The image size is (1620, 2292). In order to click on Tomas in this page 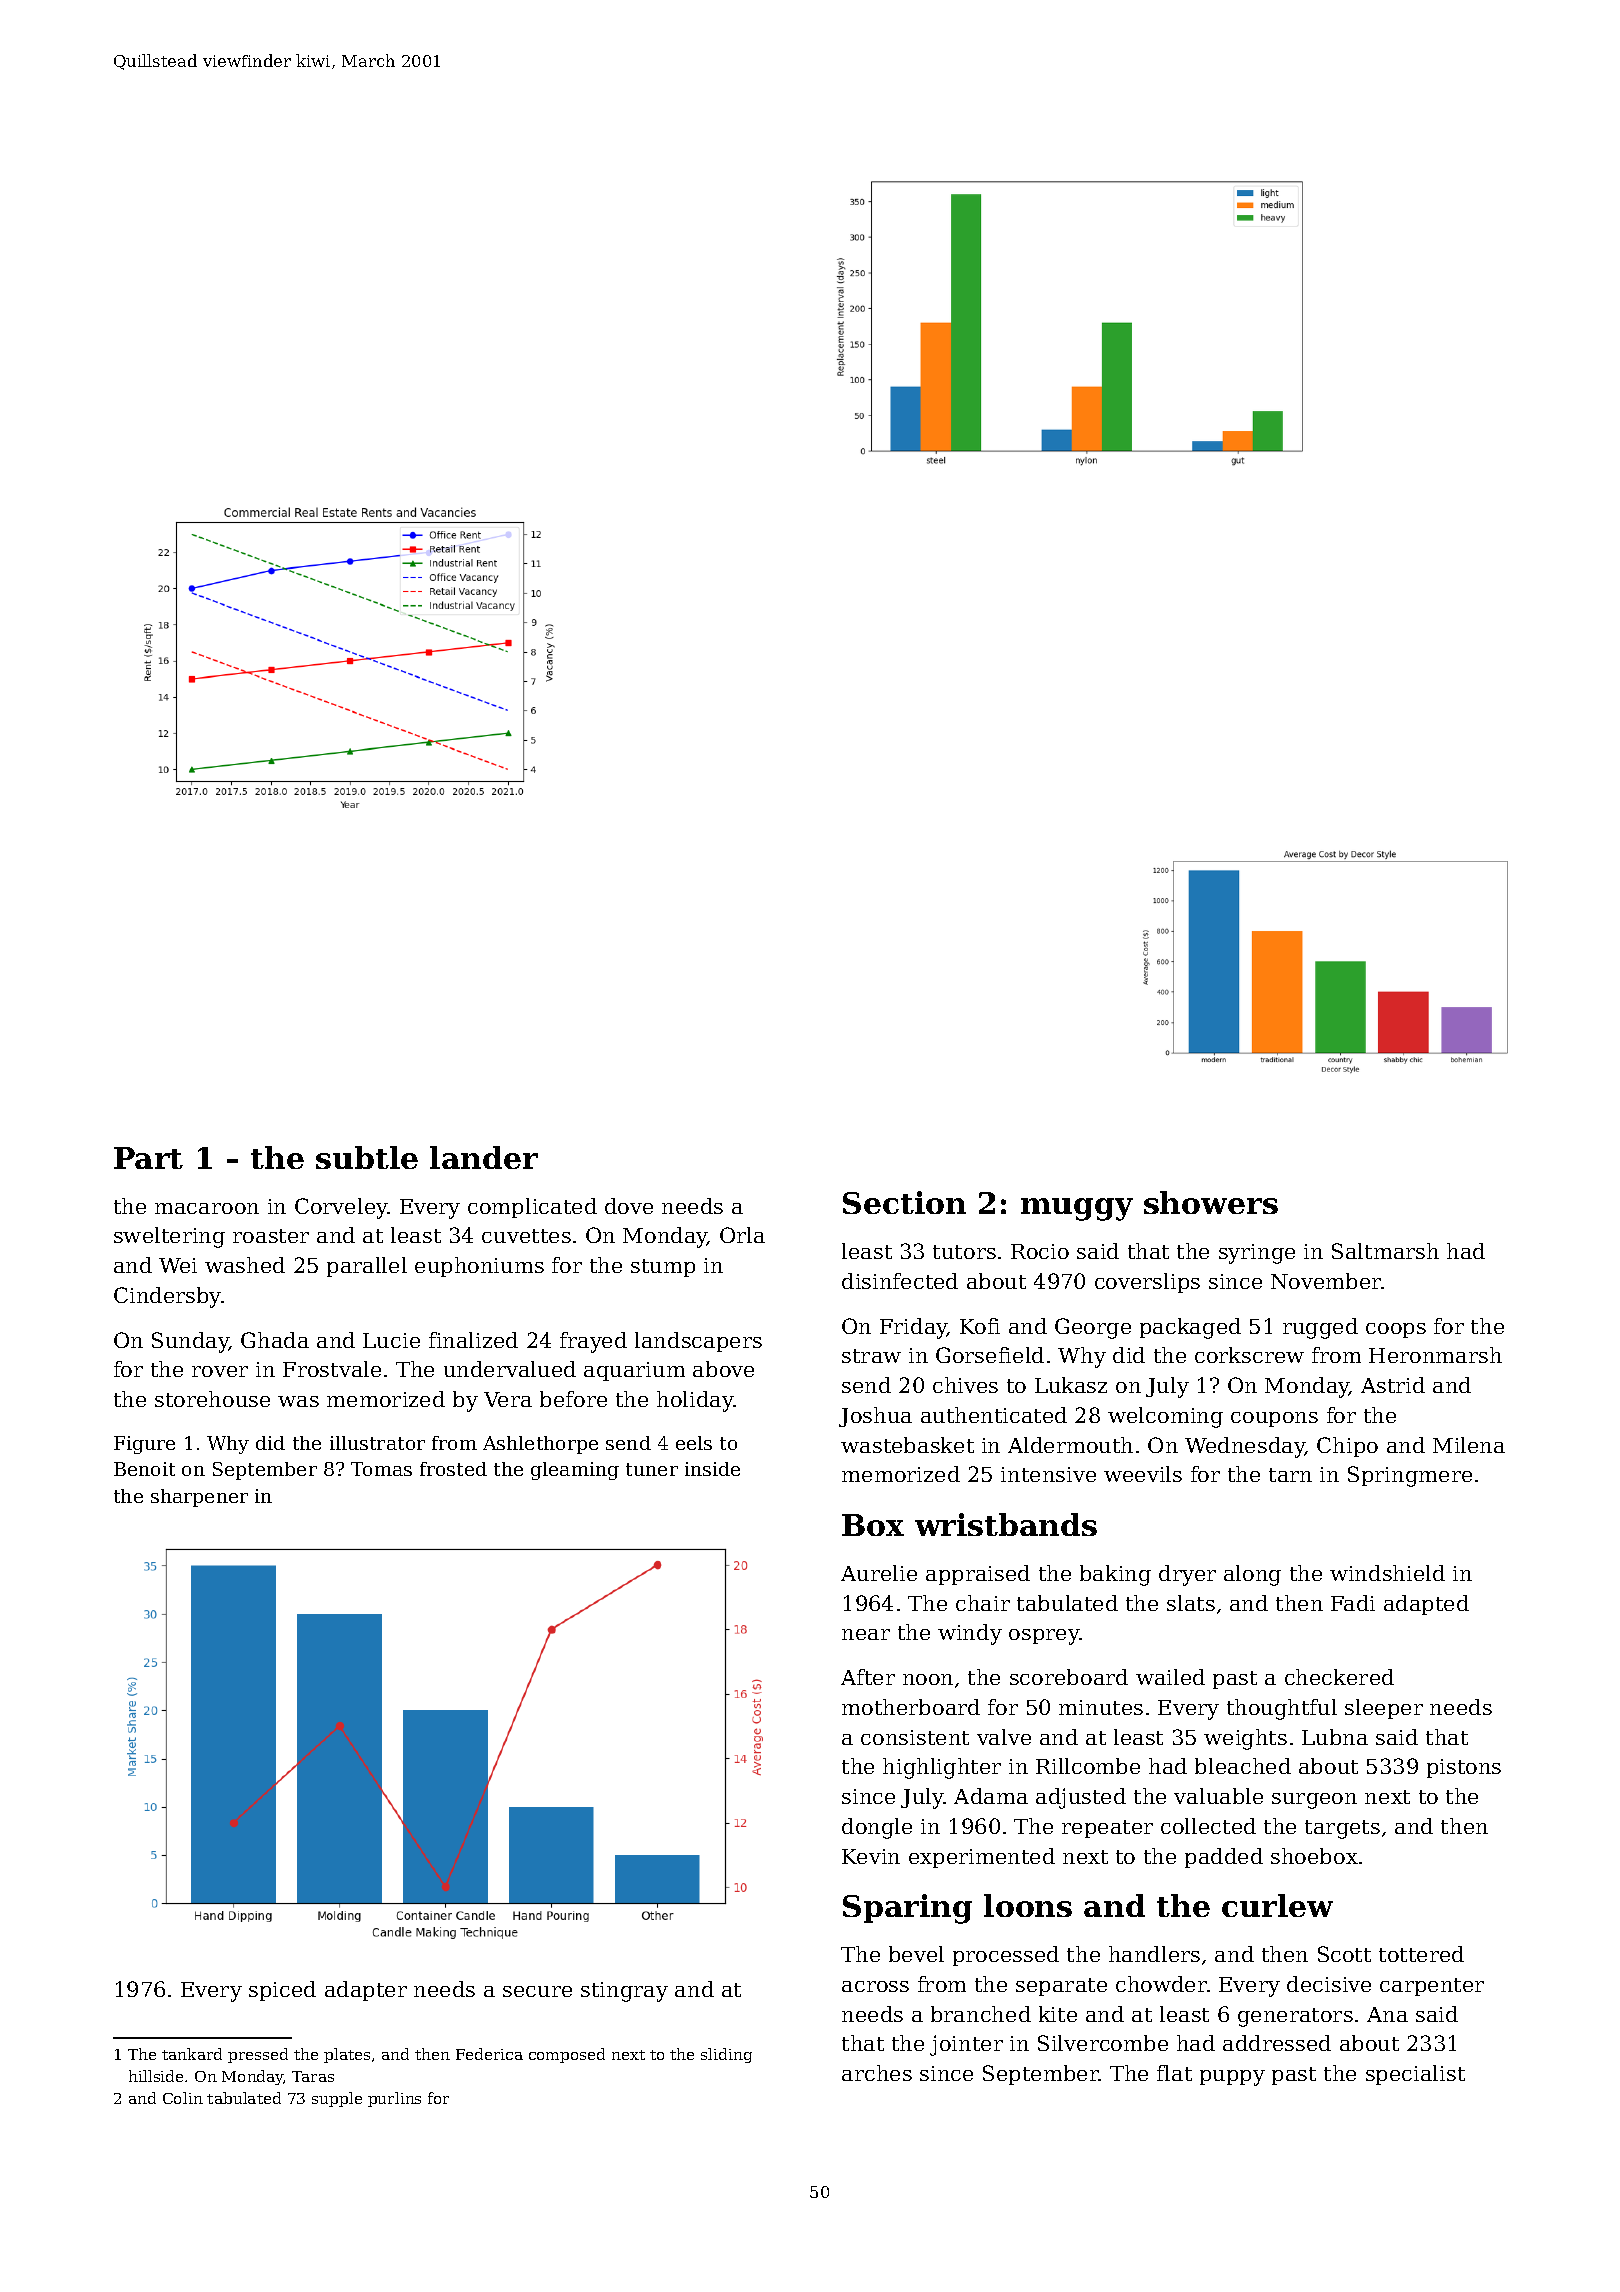, I will do `click(381, 1469)`.
